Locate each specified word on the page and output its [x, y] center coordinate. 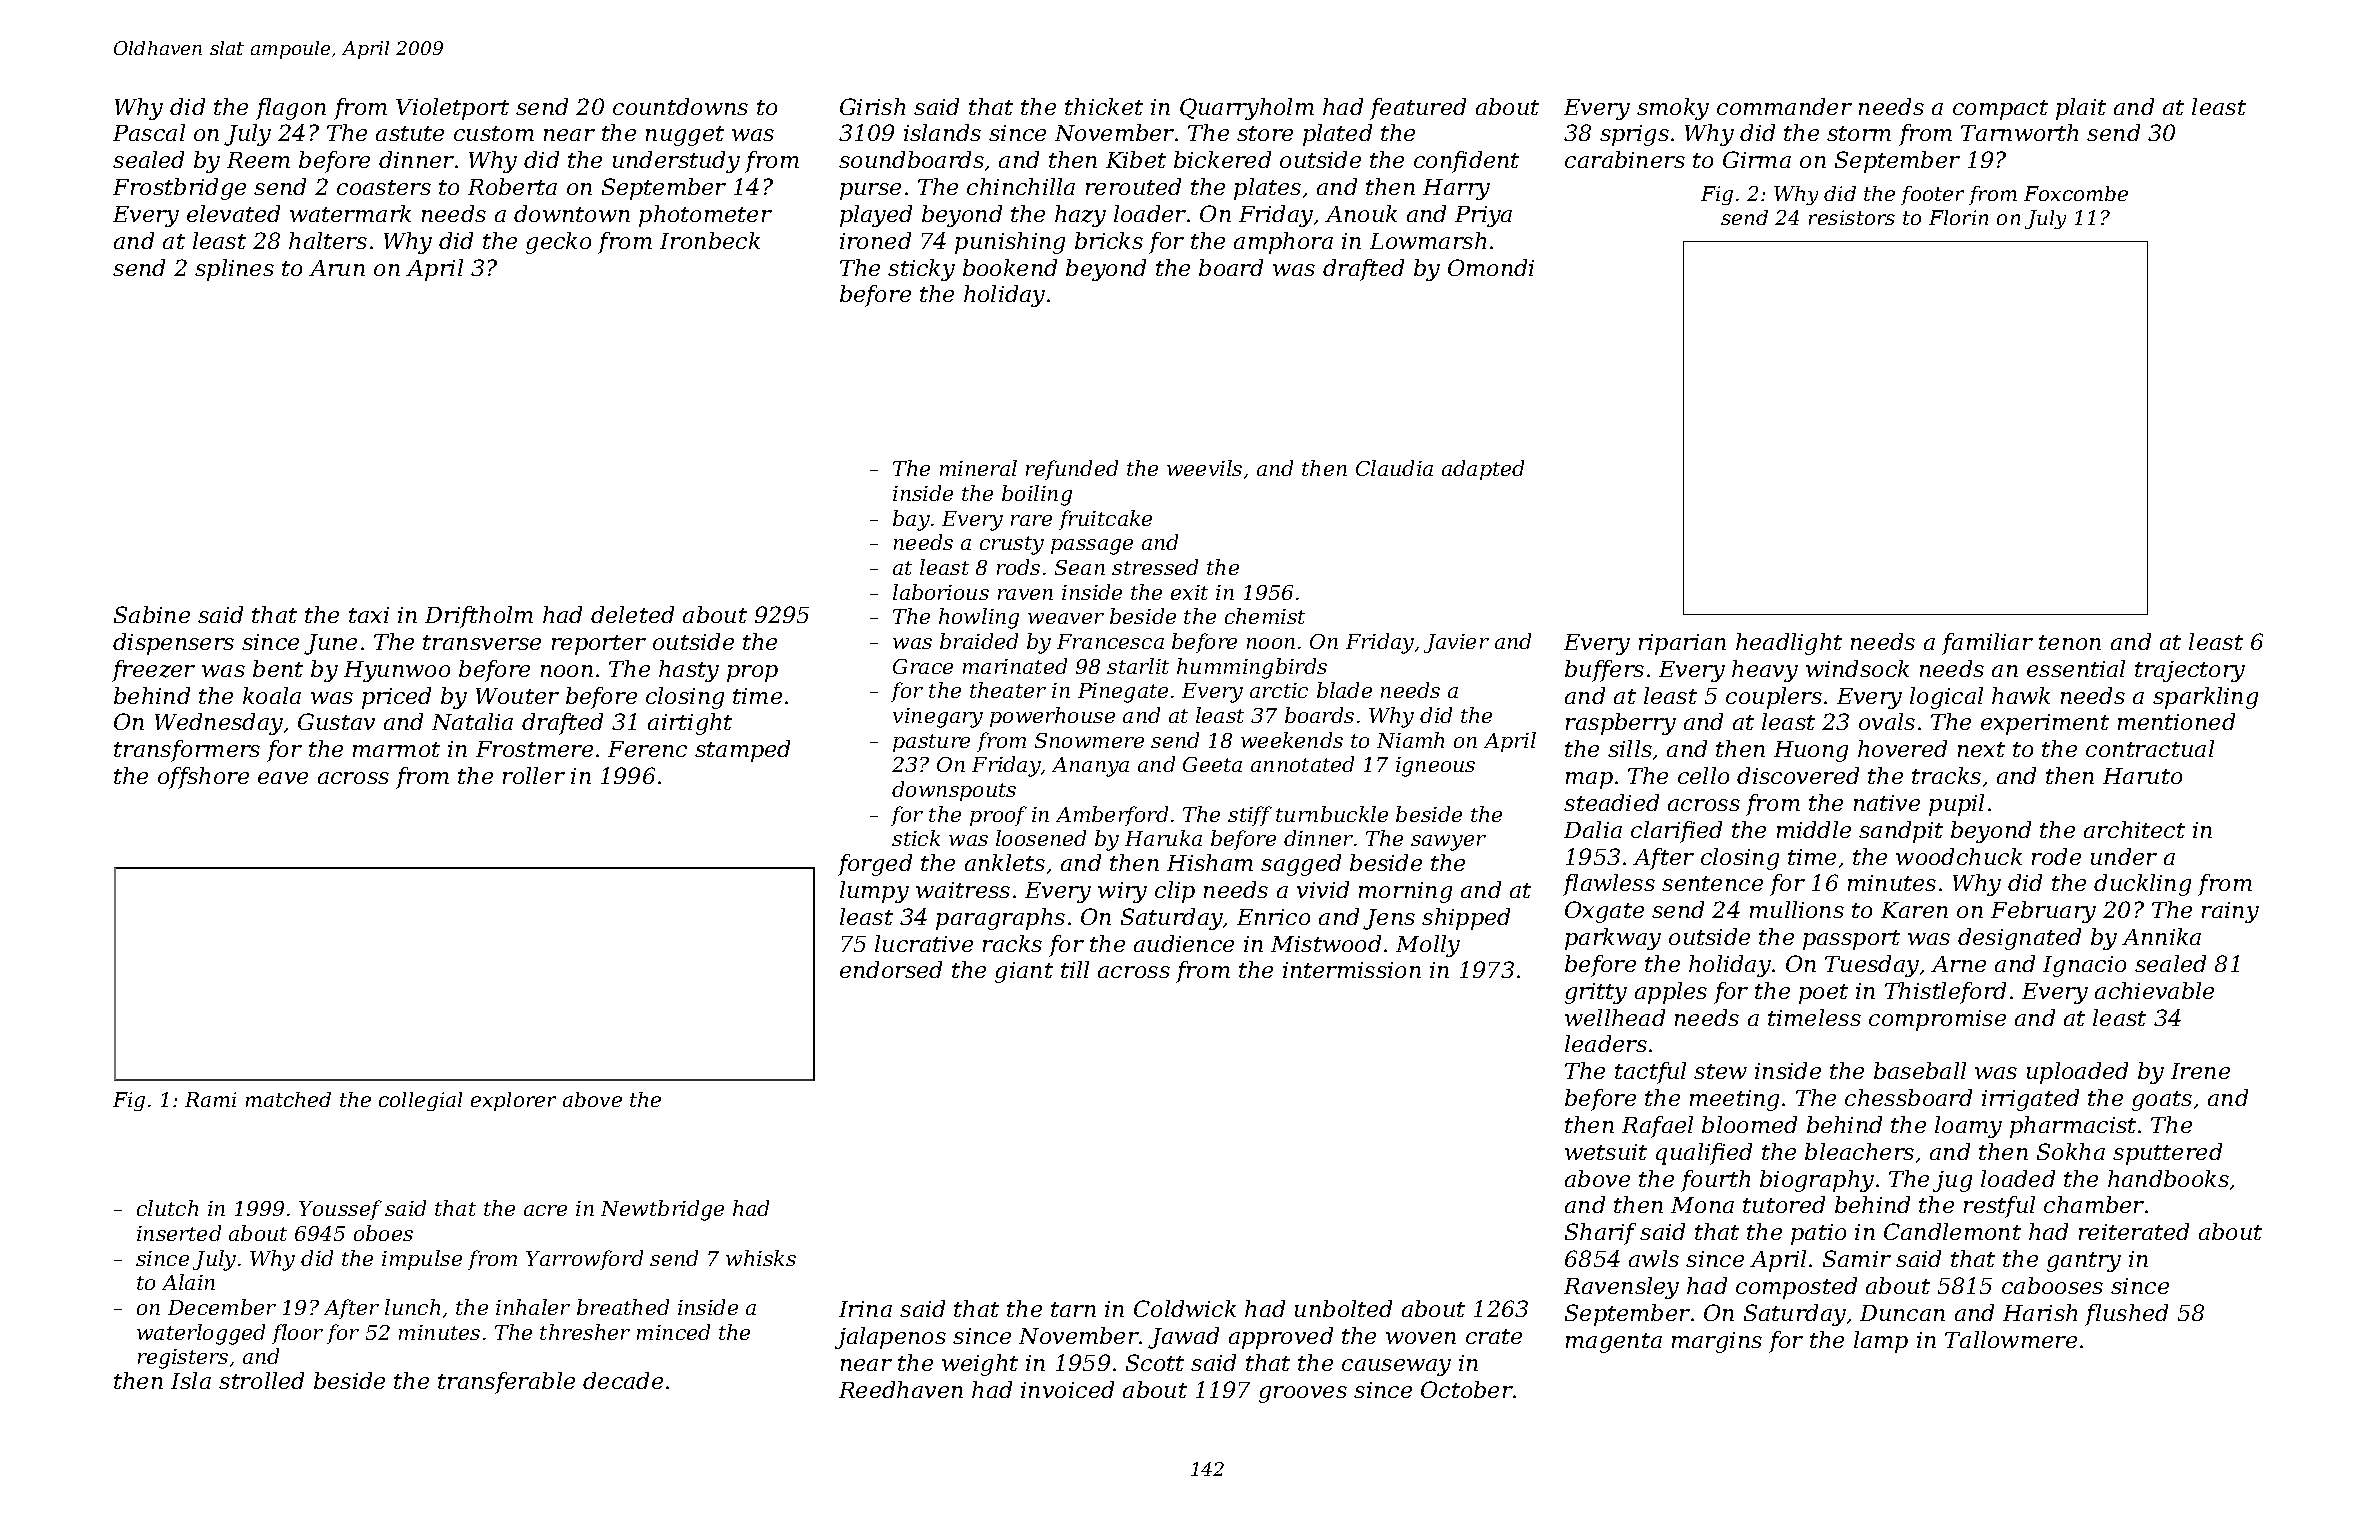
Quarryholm [1247, 109]
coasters [384, 187]
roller [534, 775]
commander [1784, 106]
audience [1184, 943]
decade [623, 1380]
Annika [2161, 936]
